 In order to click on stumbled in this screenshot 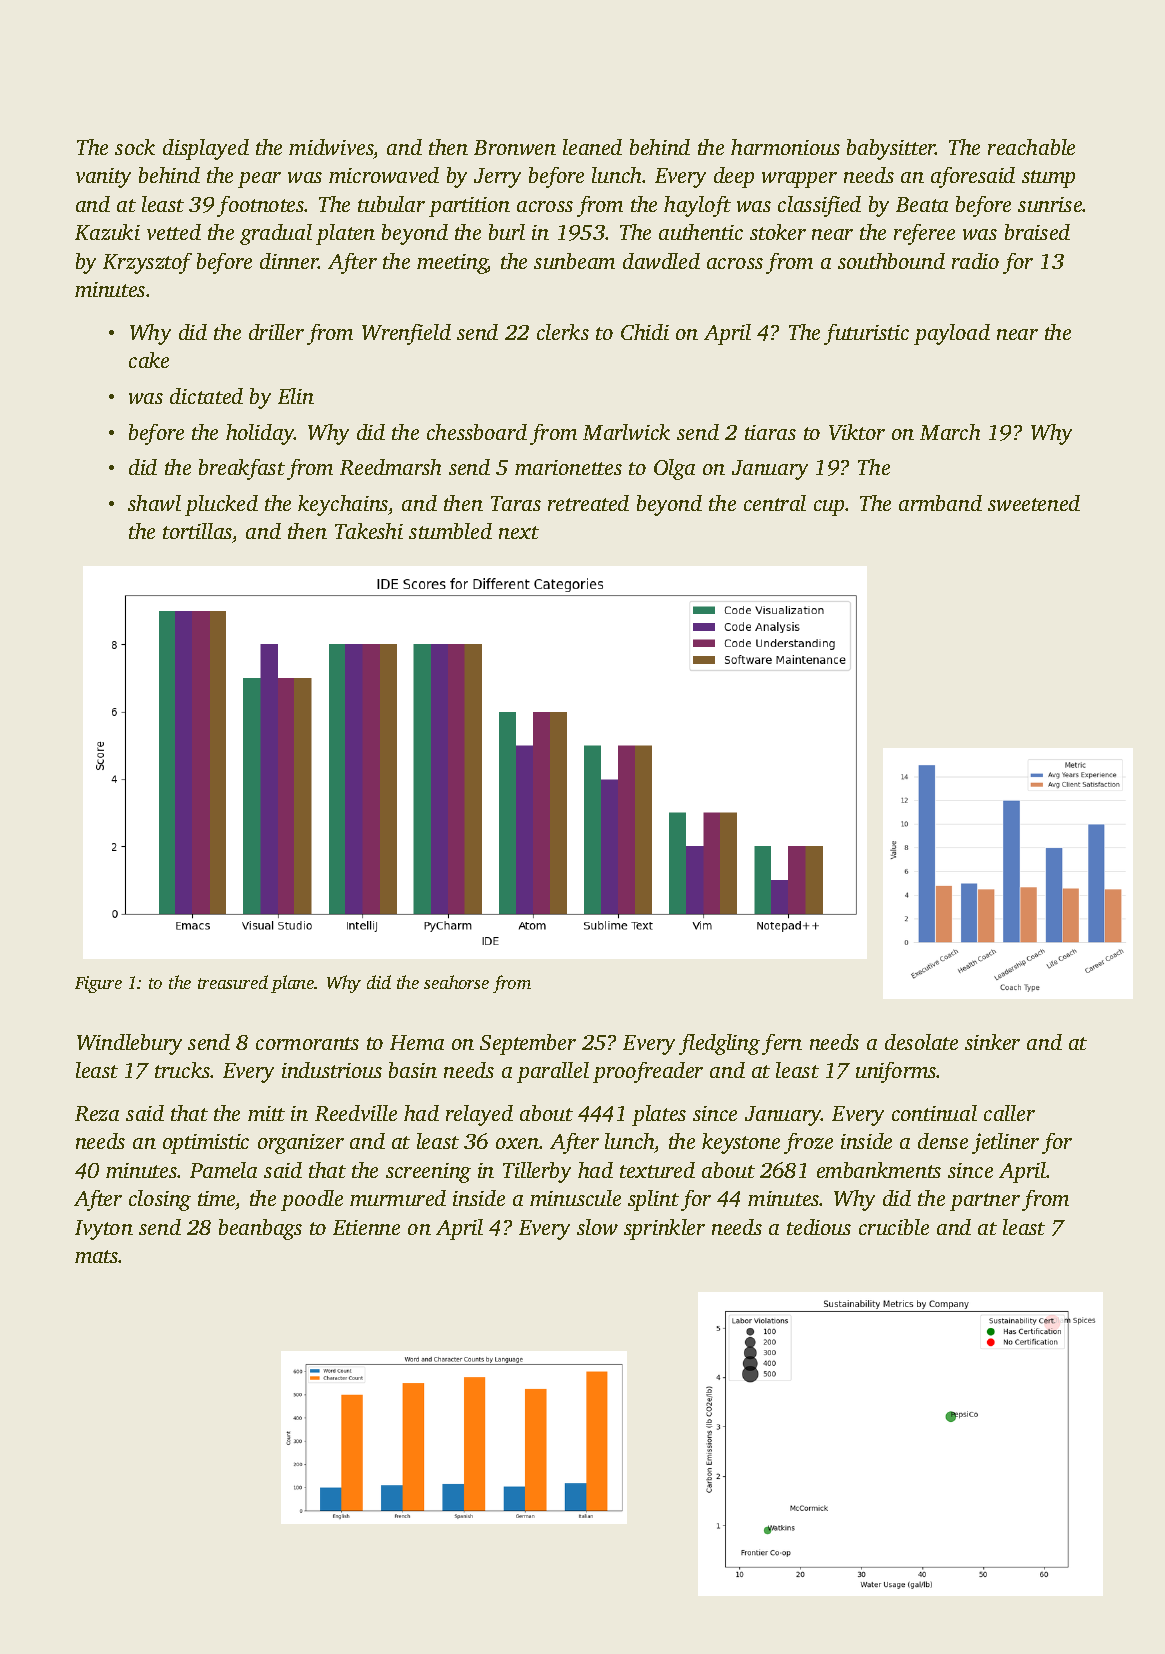, I will do `click(450, 531)`.
